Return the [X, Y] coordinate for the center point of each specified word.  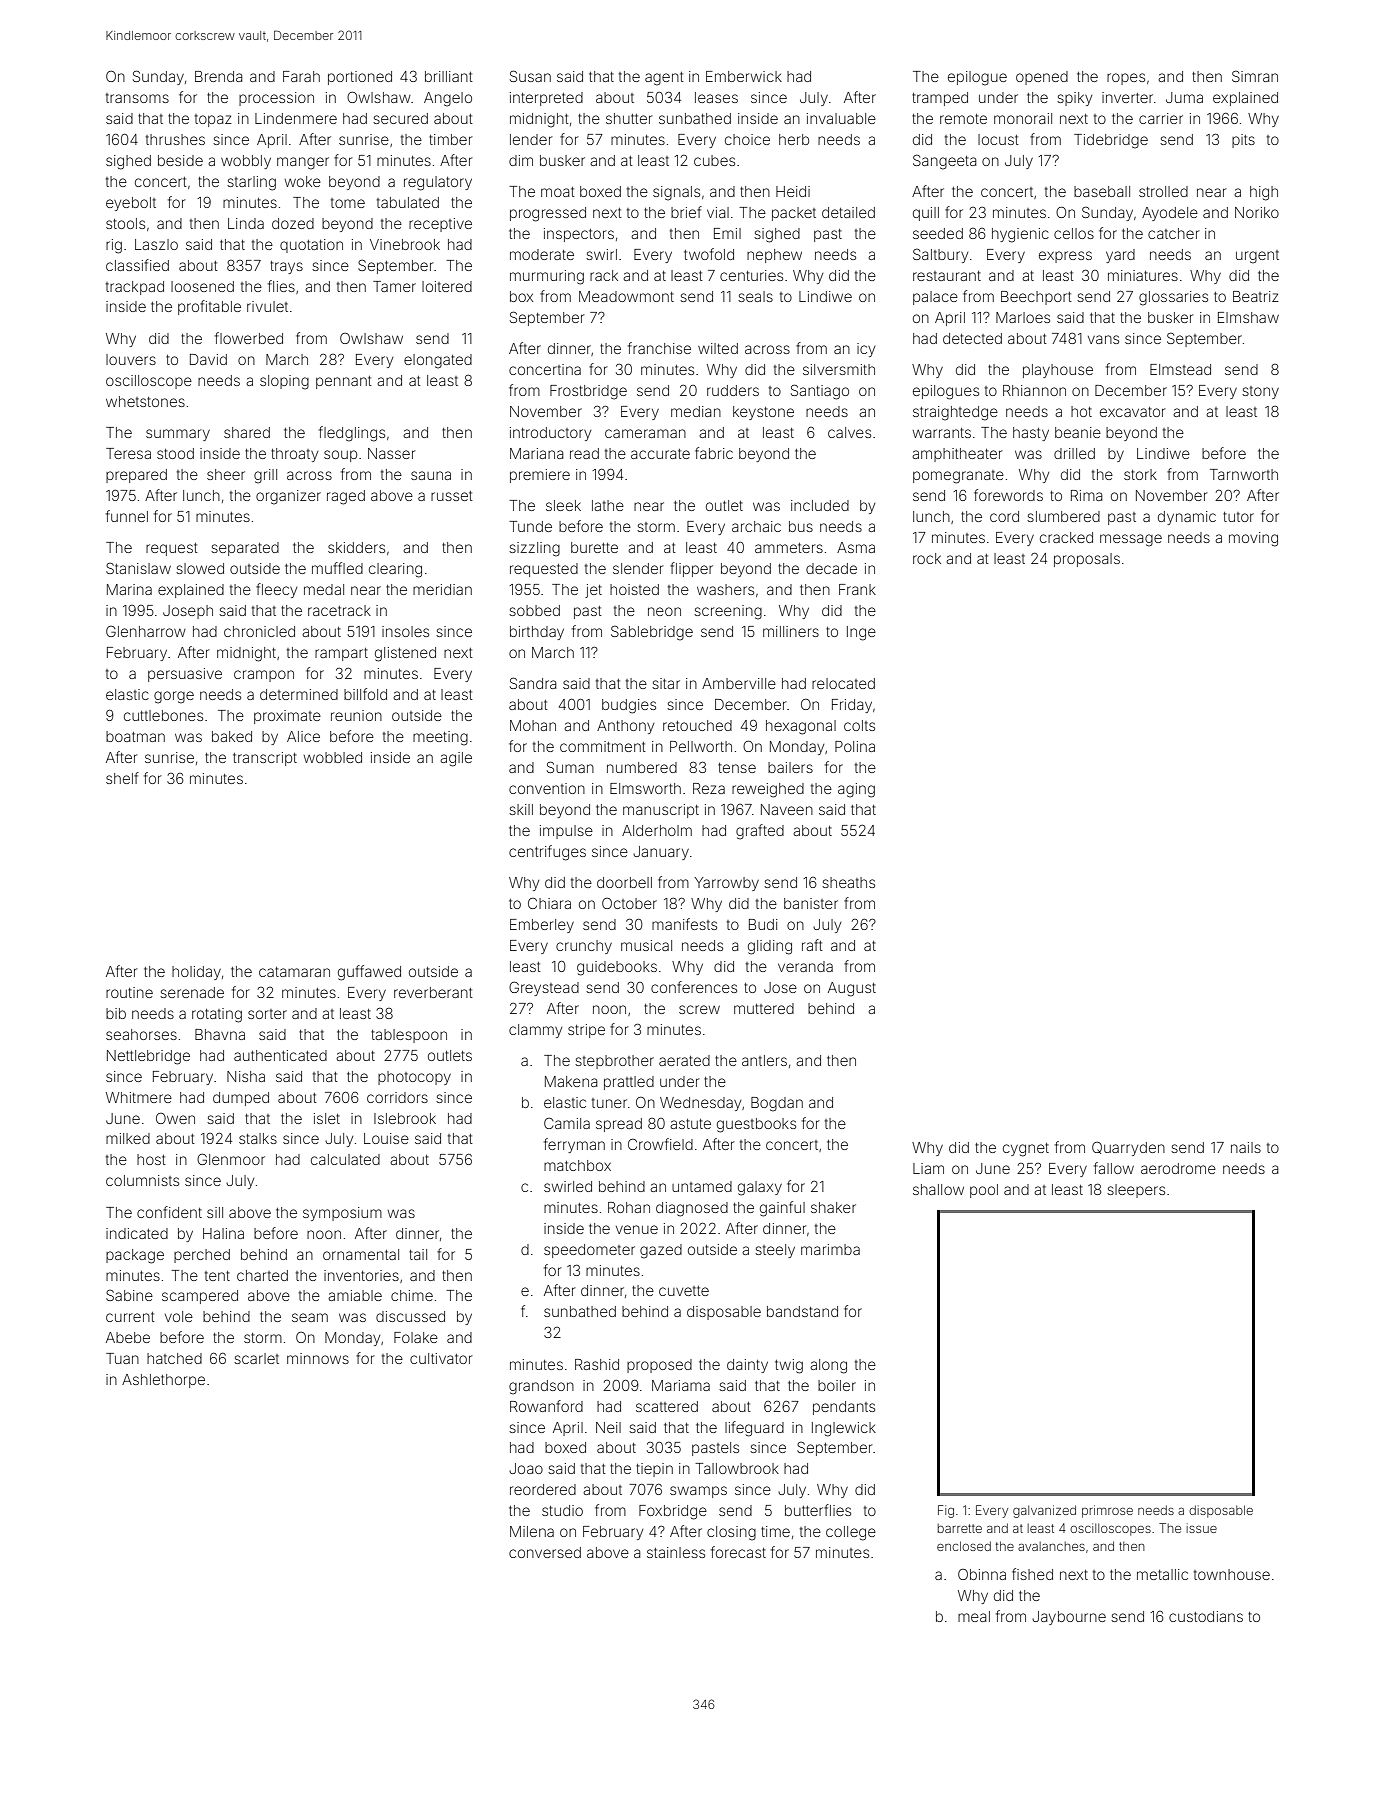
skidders [356, 547]
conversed [545, 1552]
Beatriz [1256, 296]
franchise [659, 348]
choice [747, 139]
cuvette [684, 1291]
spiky [1074, 99]
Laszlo [156, 244]
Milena [532, 1531]
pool [984, 1191]
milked [128, 1138]
